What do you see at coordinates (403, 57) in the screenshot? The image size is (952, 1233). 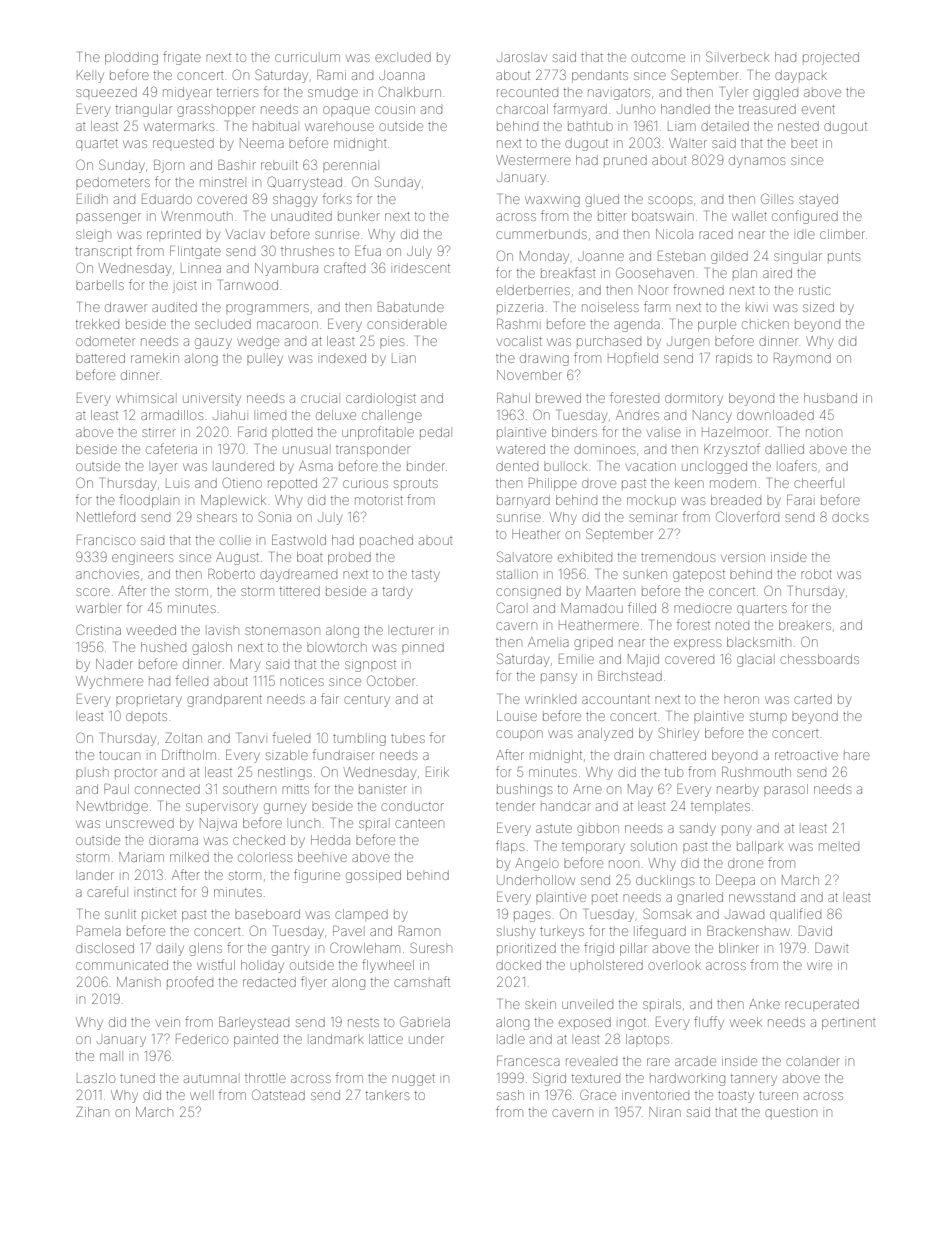 I see `excluded` at bounding box center [403, 57].
